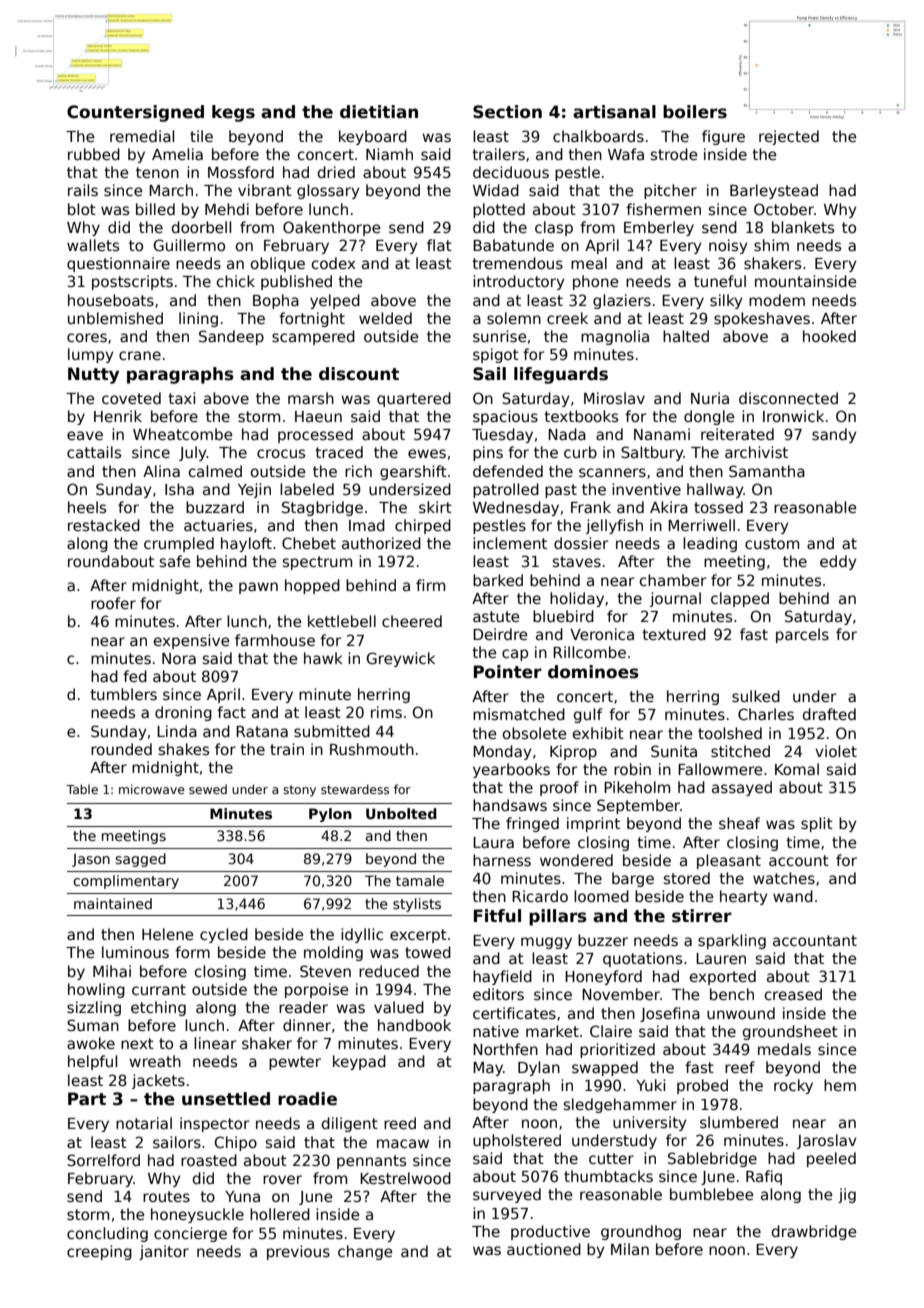  What do you see at coordinates (517, 1141) in the screenshot?
I see `upholstered` at bounding box center [517, 1141].
